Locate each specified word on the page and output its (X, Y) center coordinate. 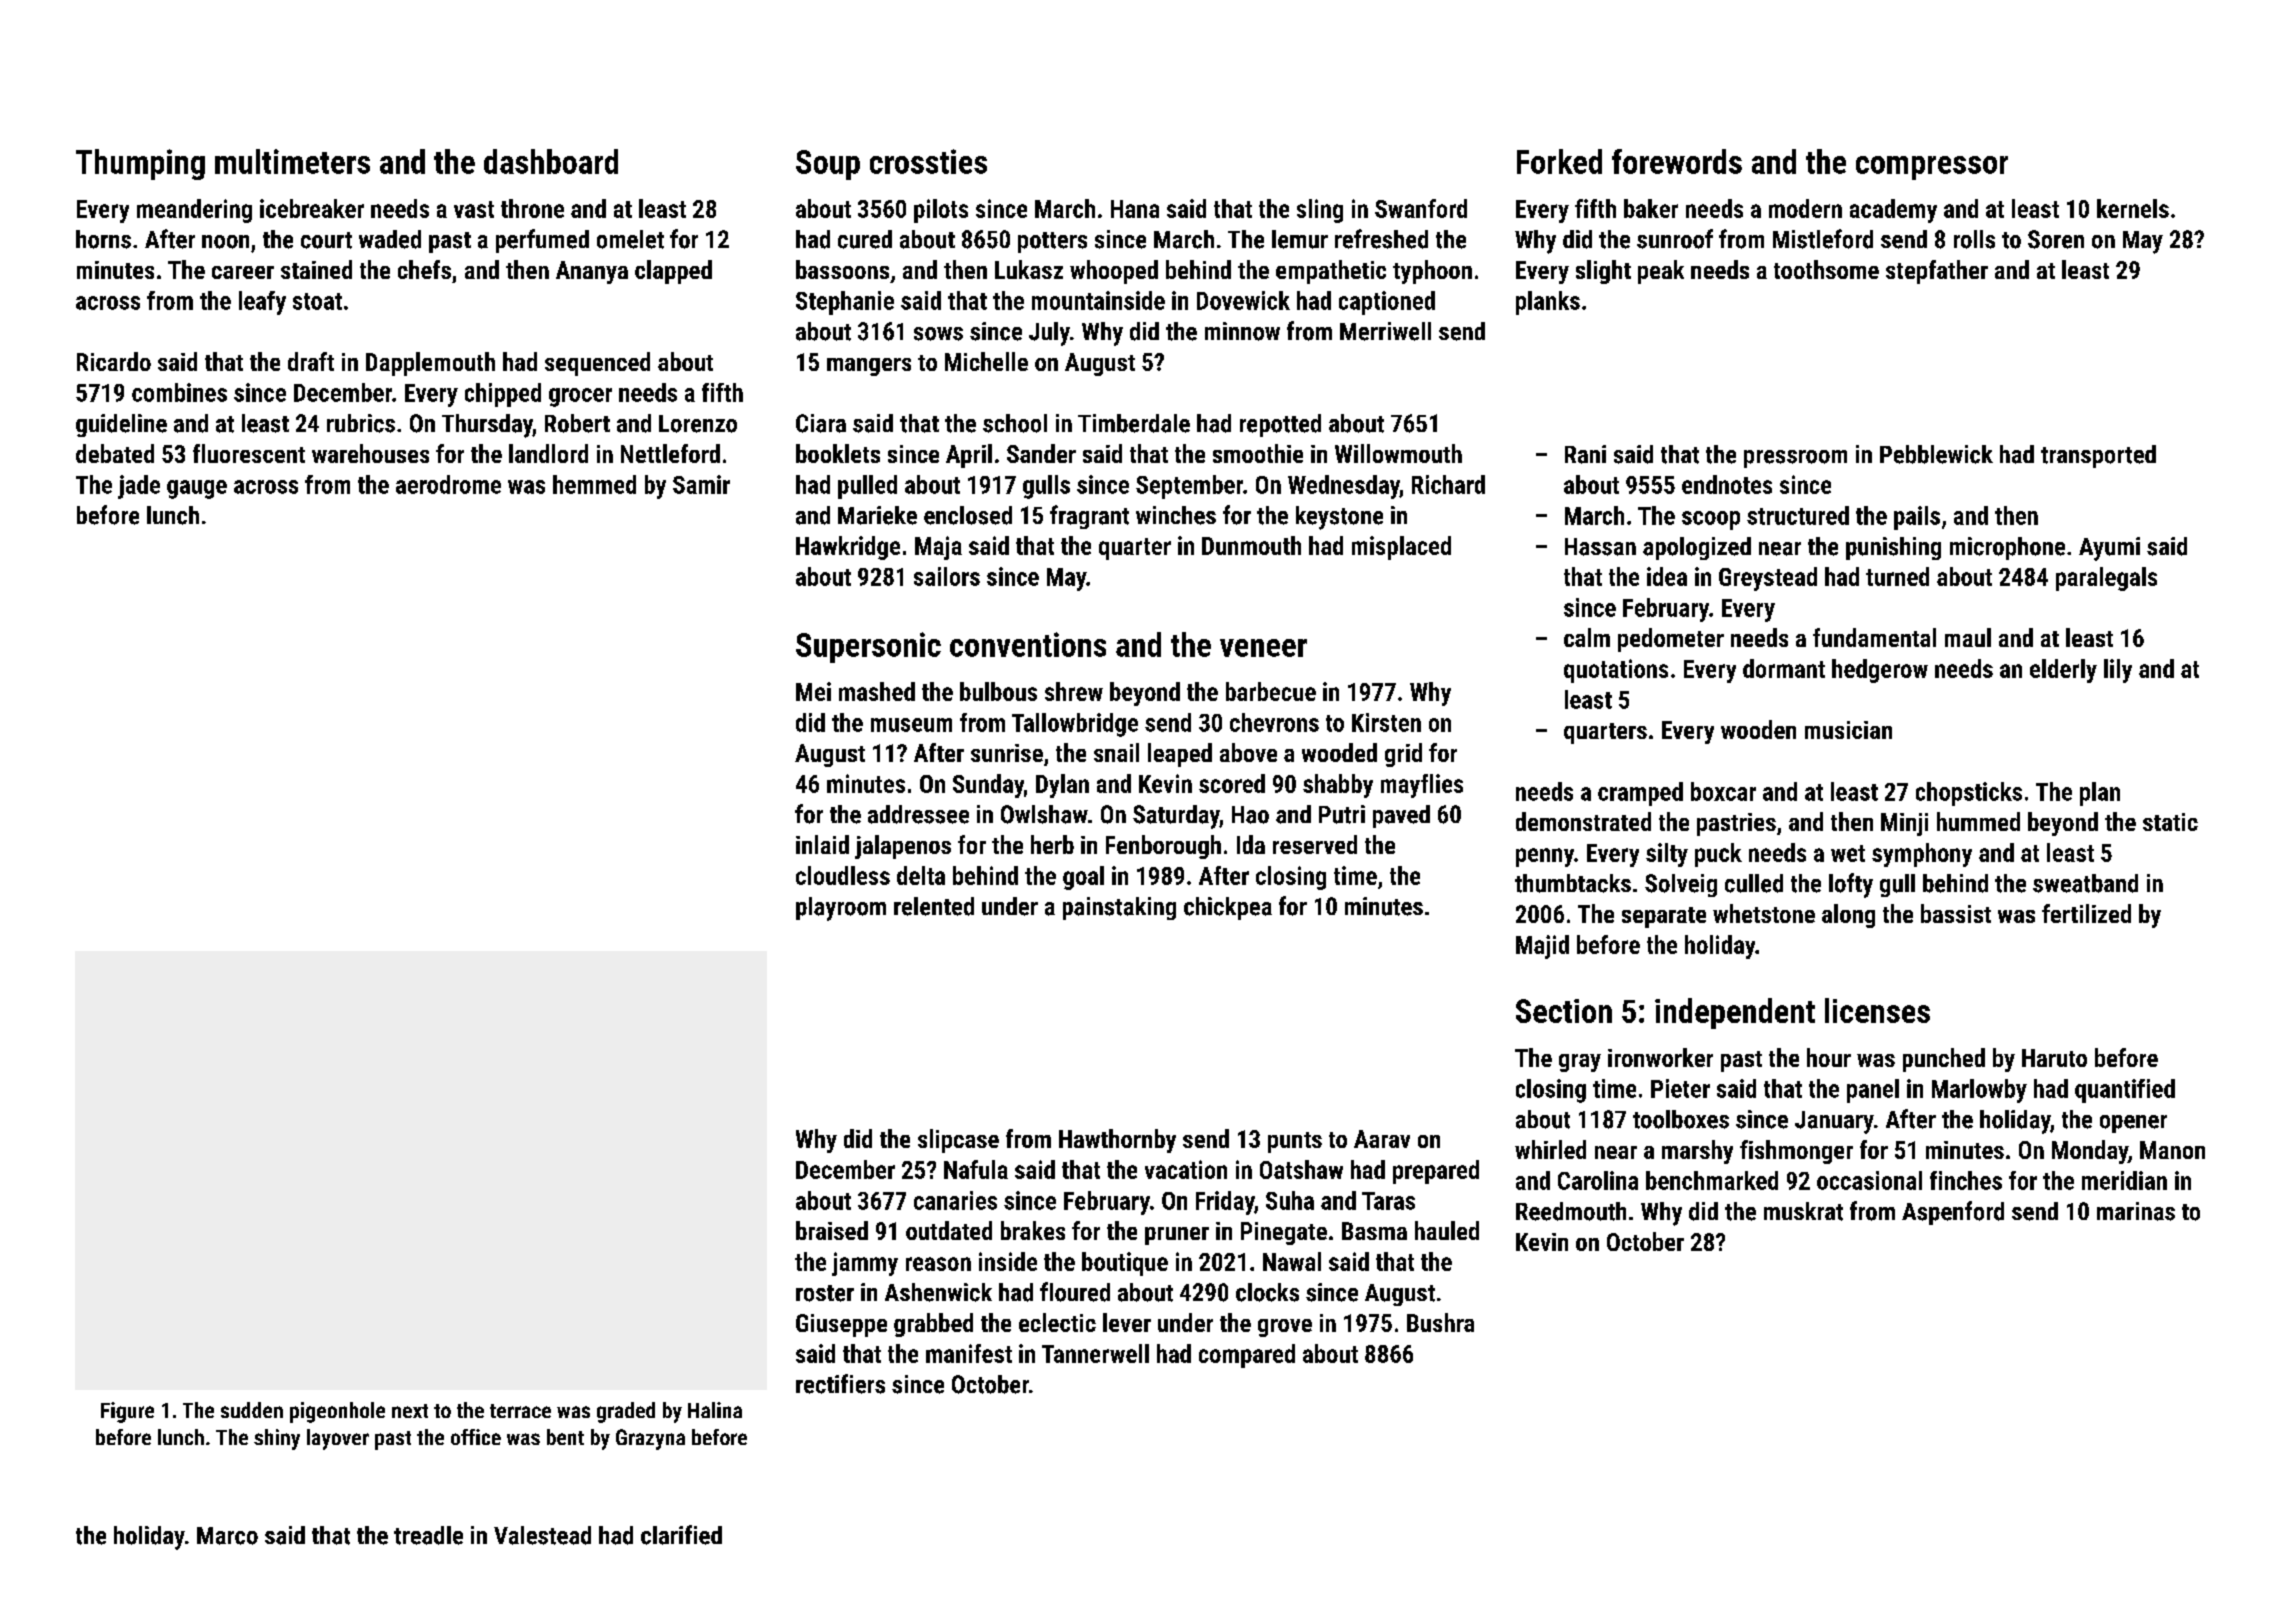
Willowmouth (1398, 453)
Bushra (1440, 1322)
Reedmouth (1571, 1211)
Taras (1388, 1201)
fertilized (2086, 913)
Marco (227, 1536)
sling (1320, 211)
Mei (813, 691)
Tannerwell (1095, 1353)
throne (532, 208)
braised (832, 1230)
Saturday (1176, 817)
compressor (1932, 168)
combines (179, 392)
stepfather (1937, 272)
